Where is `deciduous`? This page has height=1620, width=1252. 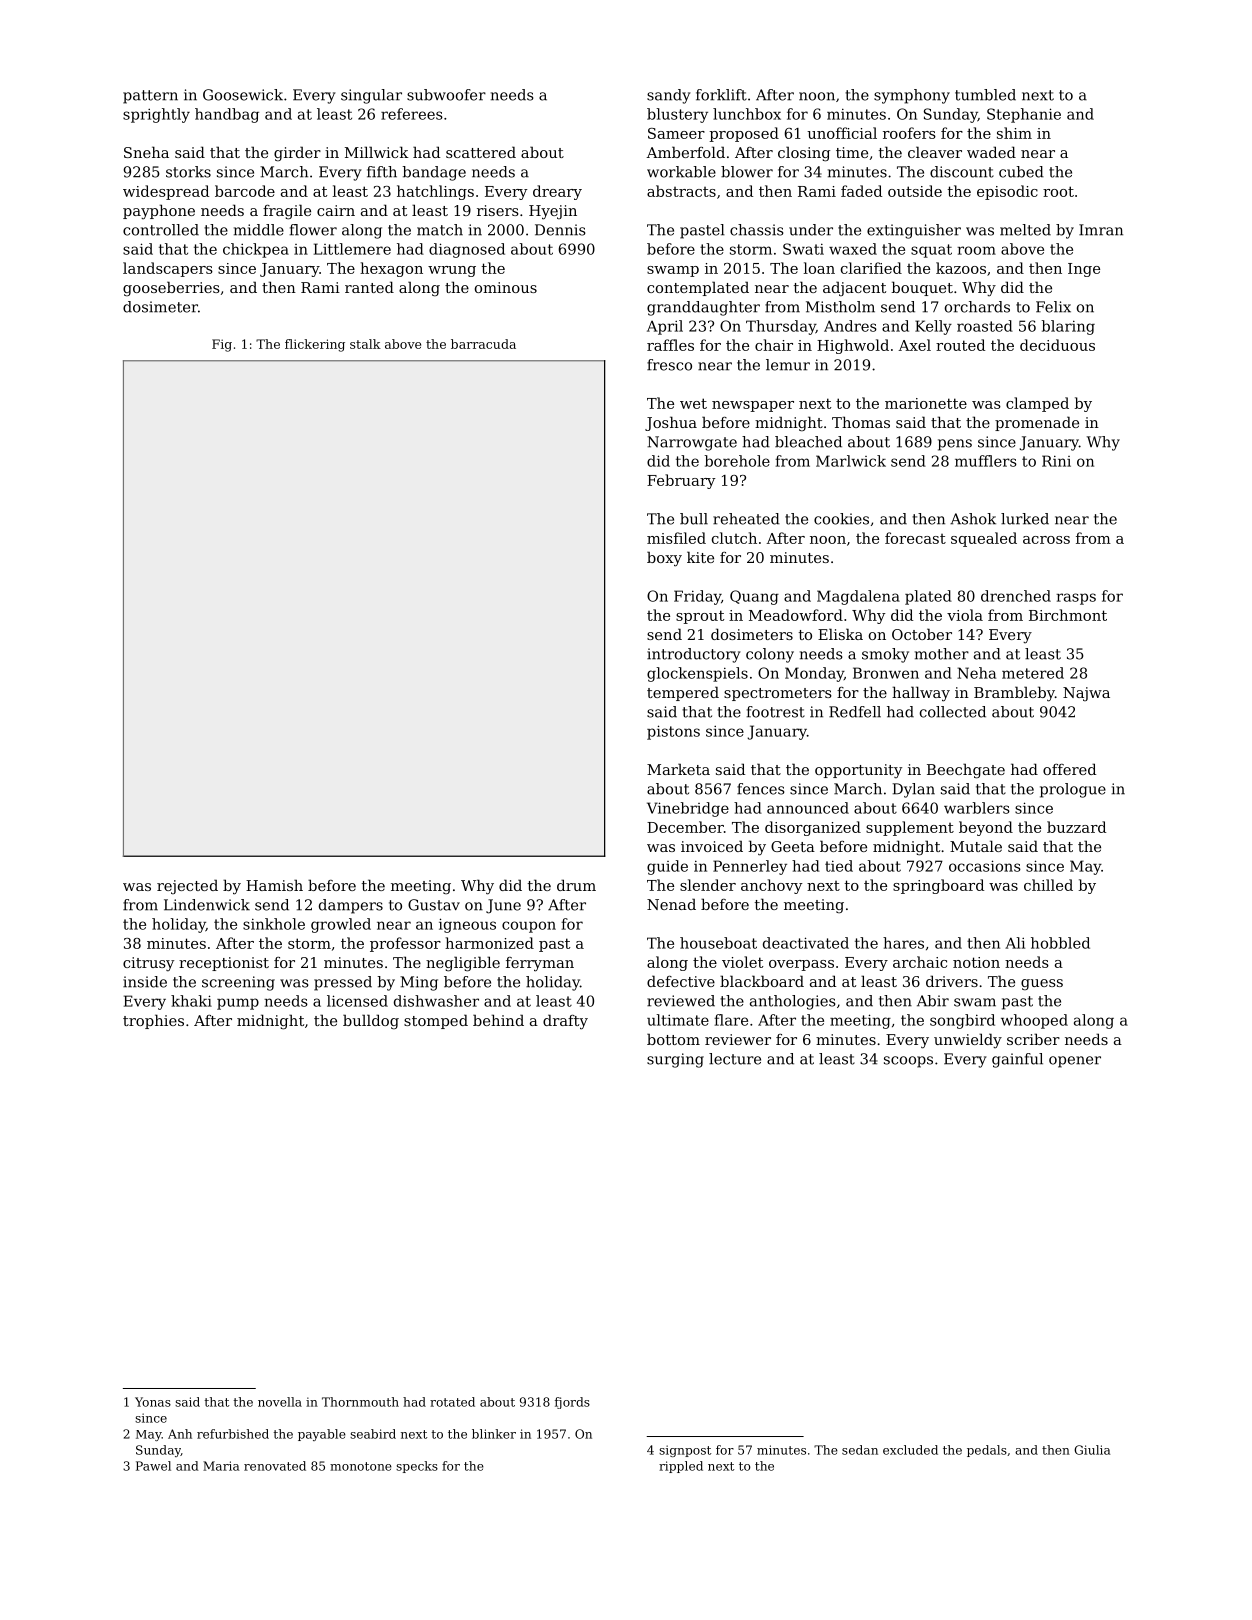
deciduous is located at coordinates (1057, 345).
